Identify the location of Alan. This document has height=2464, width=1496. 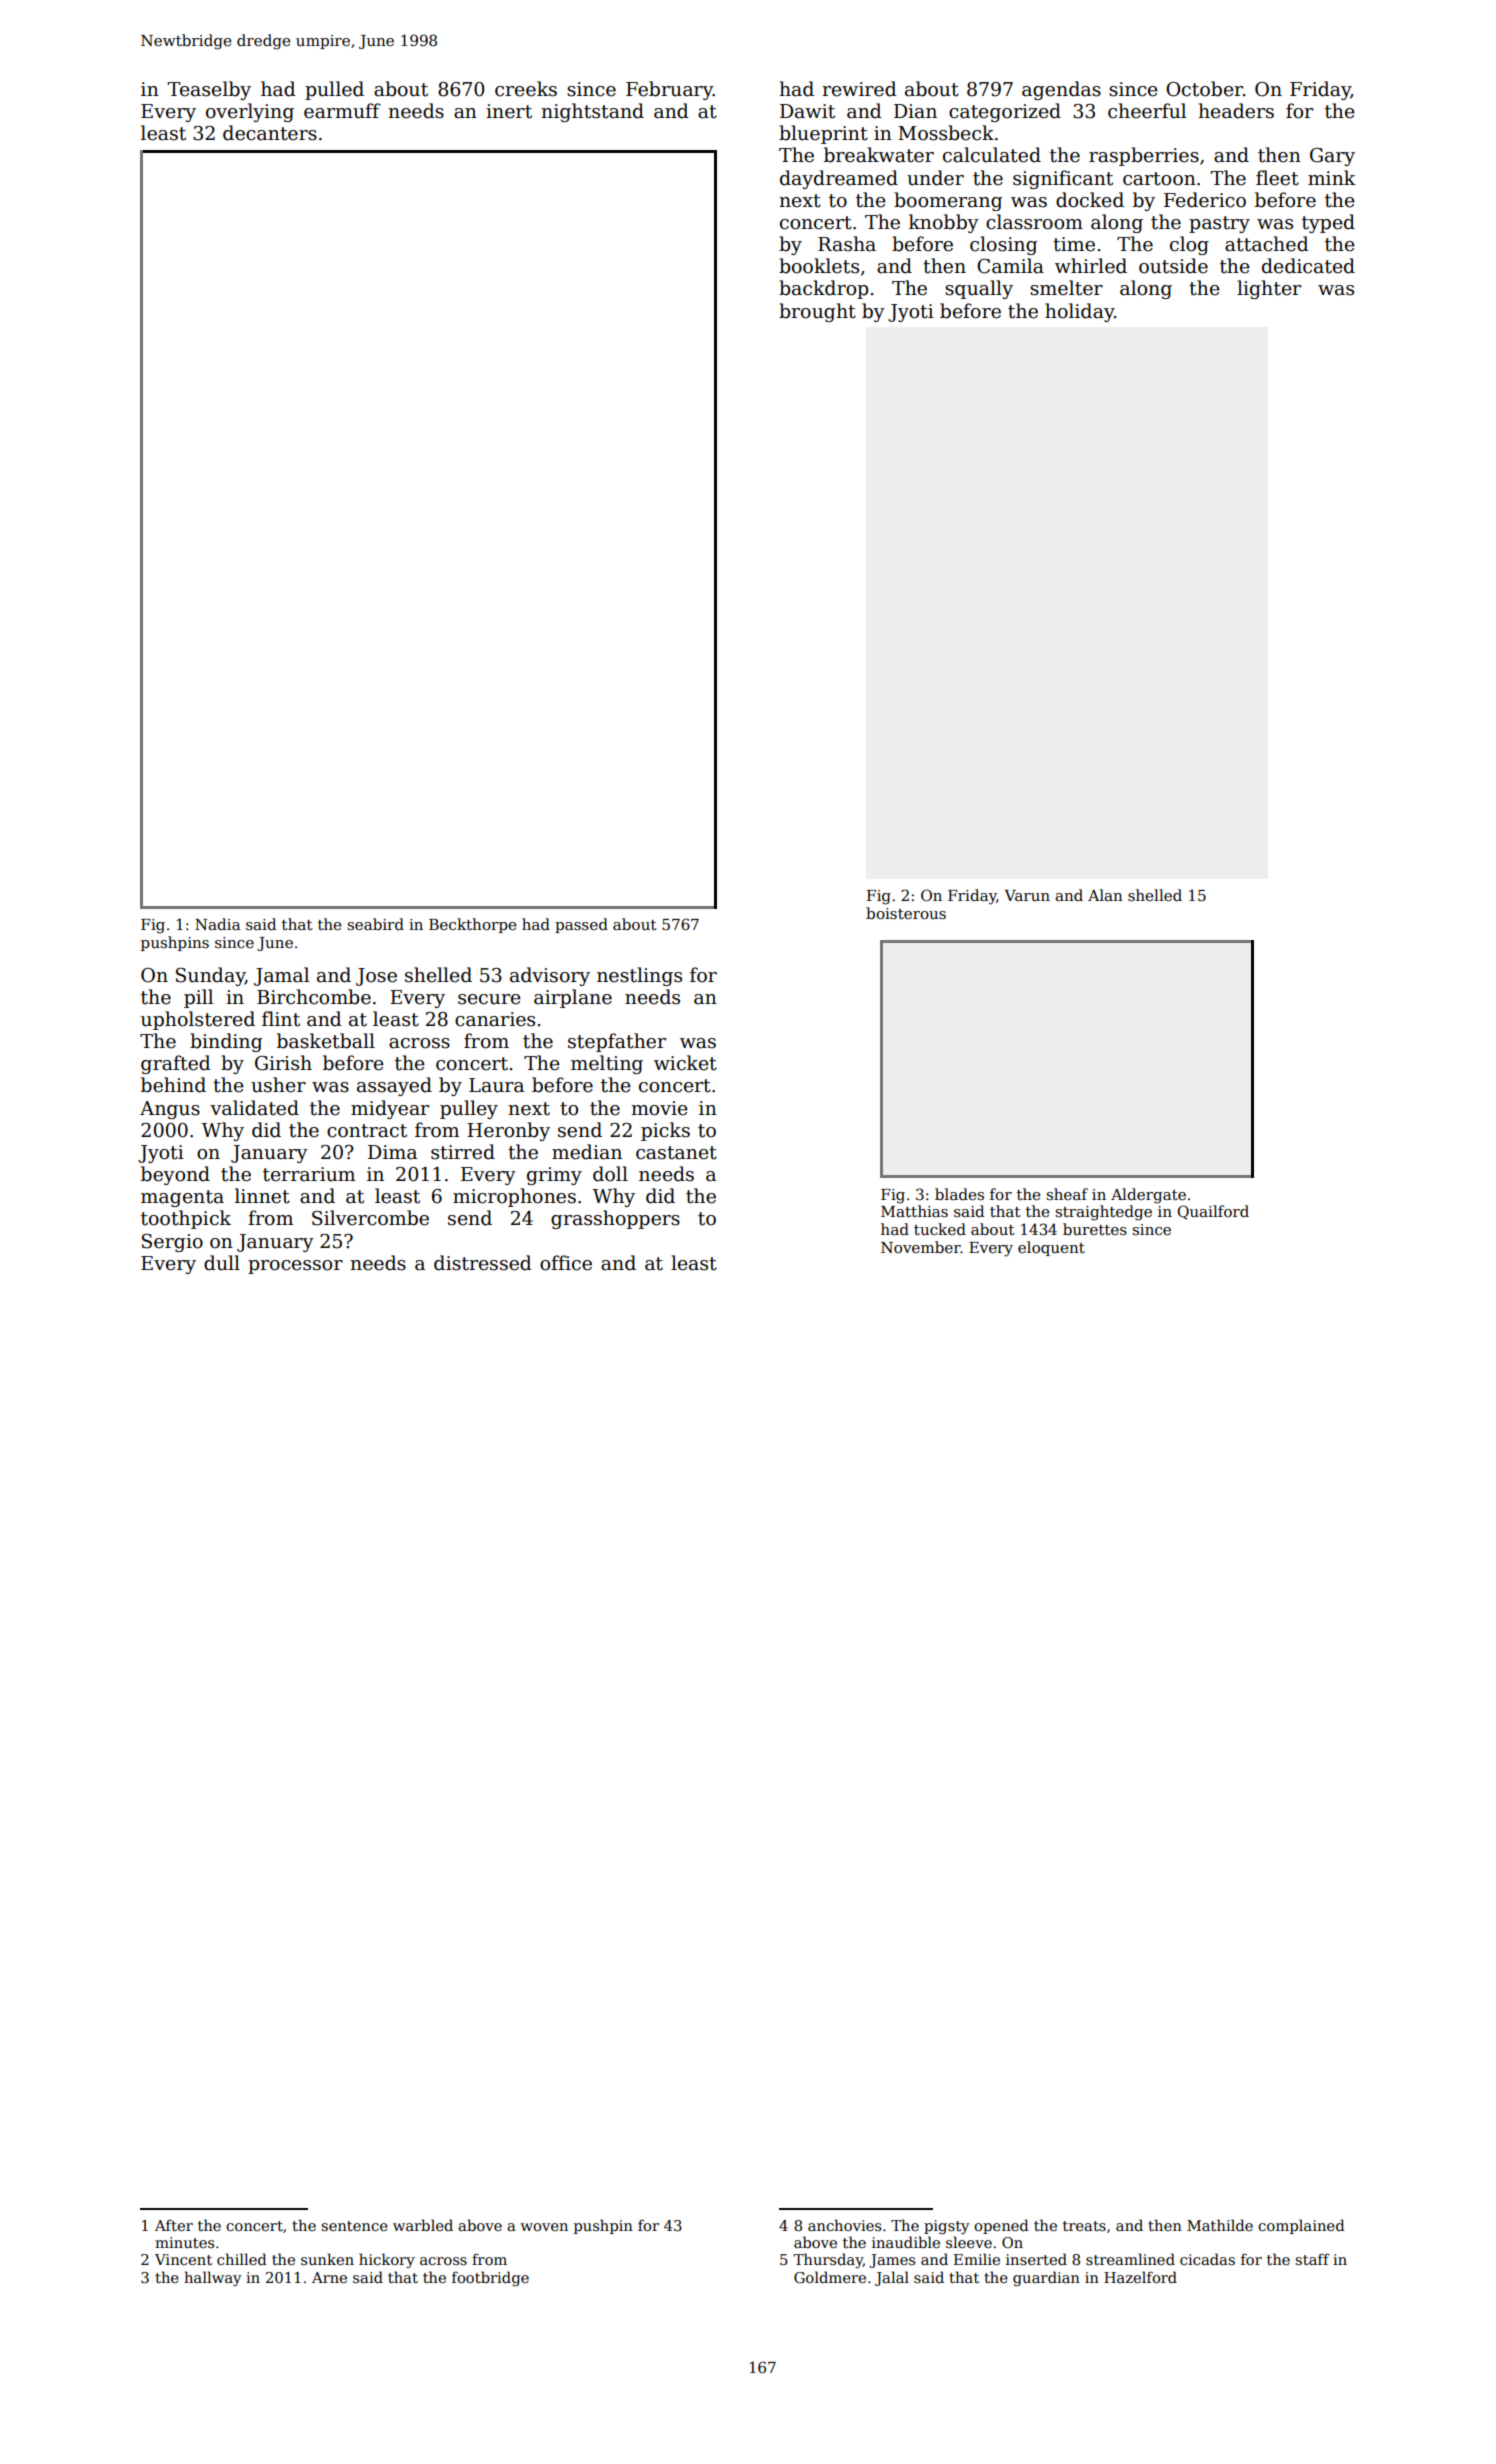
(1105, 895).
